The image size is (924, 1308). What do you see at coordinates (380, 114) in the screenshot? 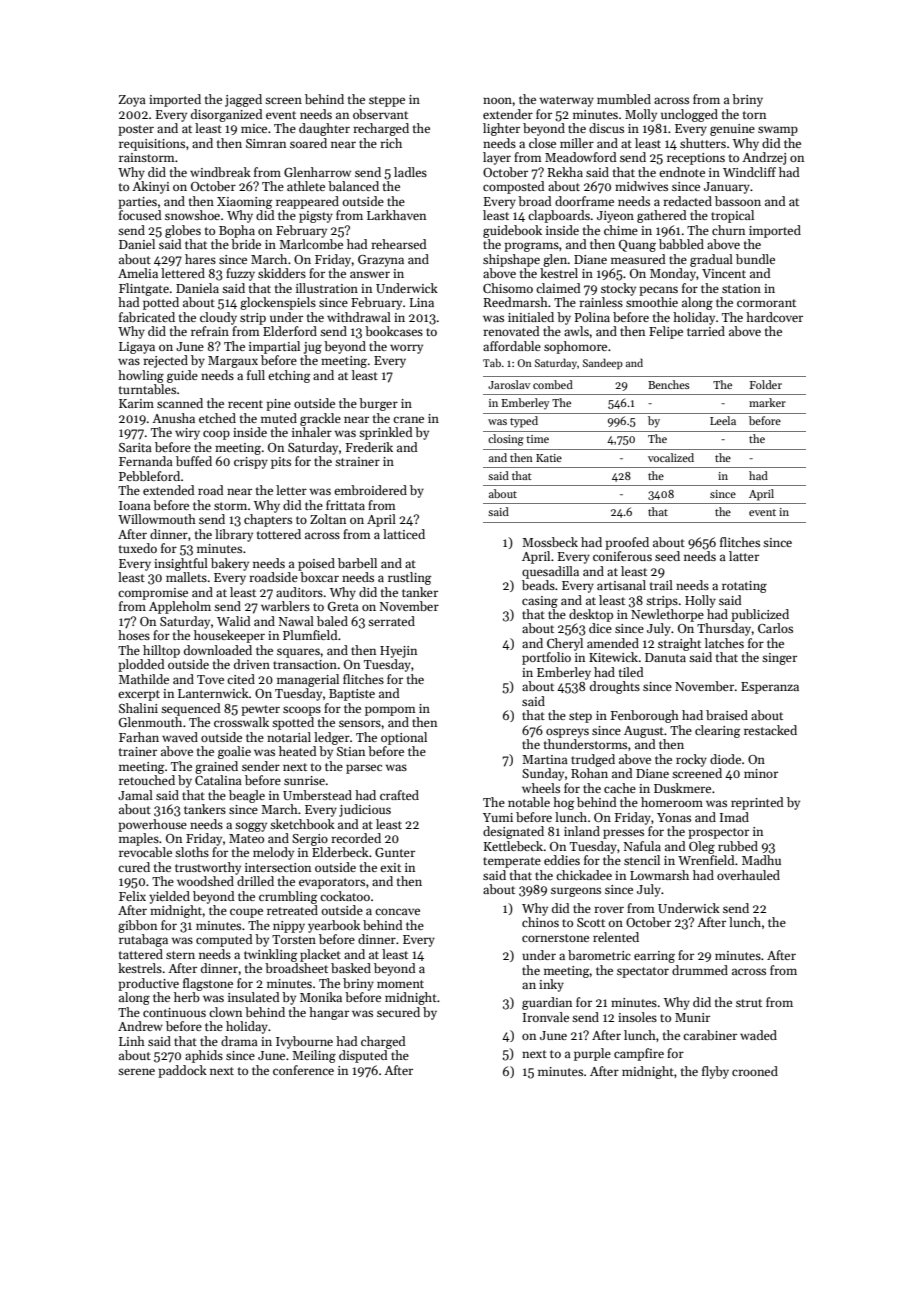
I see `observant` at bounding box center [380, 114].
